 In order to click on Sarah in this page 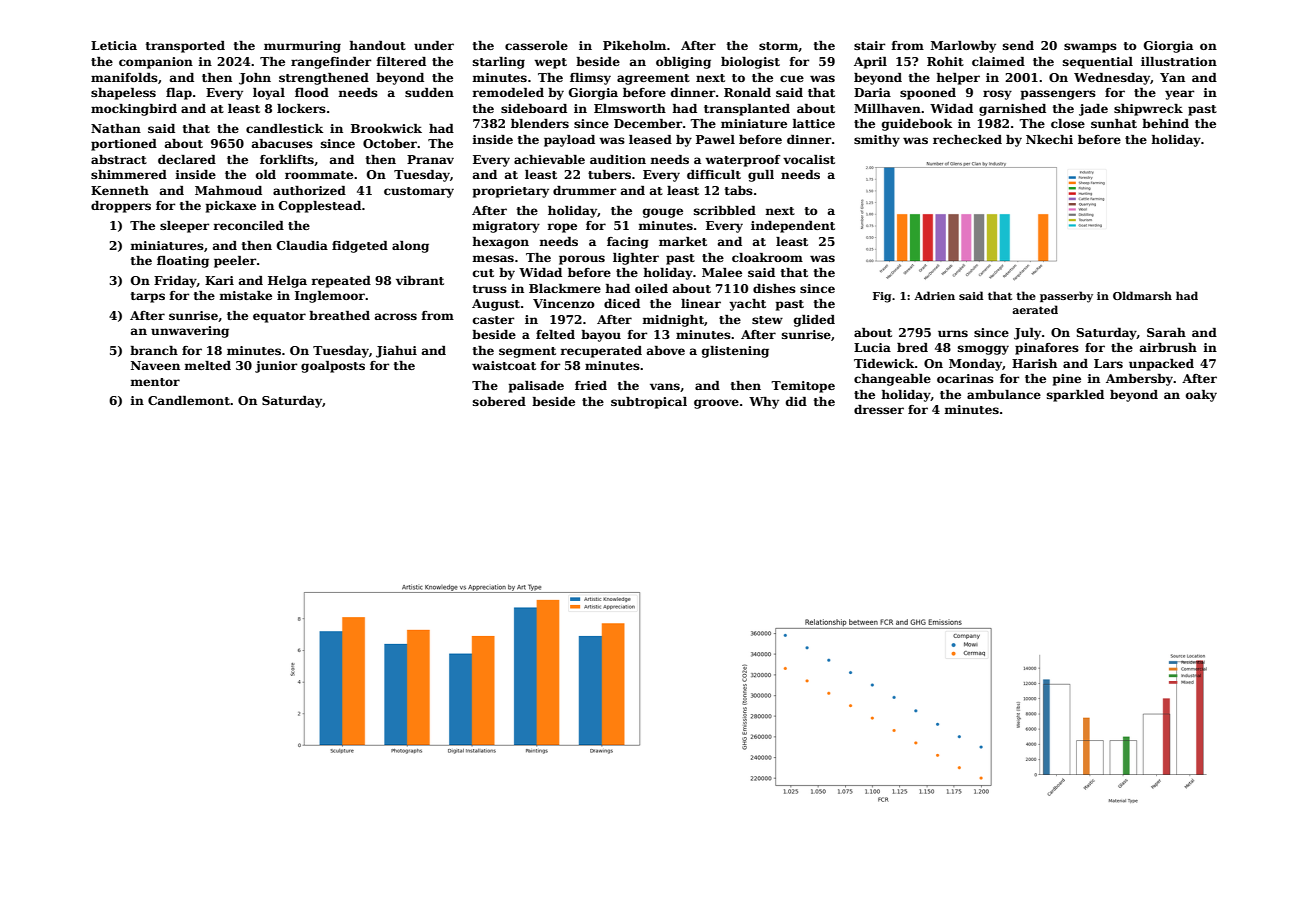, I will do `click(1166, 332)`.
